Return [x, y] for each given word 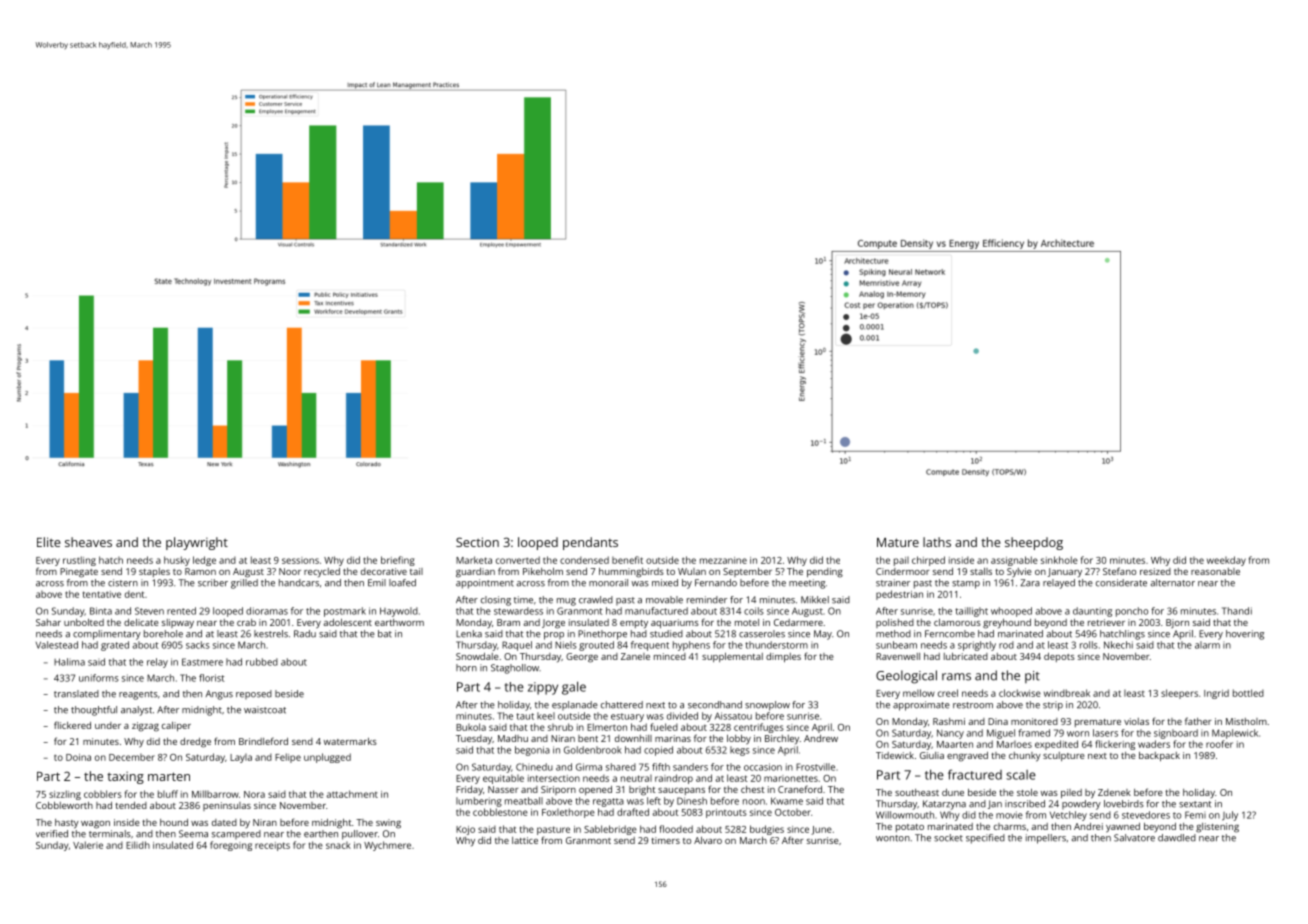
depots [1059, 657]
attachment [352, 794]
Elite [48, 542]
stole [1027, 792]
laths [937, 542]
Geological [906, 677]
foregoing [231, 846]
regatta [608, 802]
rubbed [262, 662]
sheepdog [1034, 543]
